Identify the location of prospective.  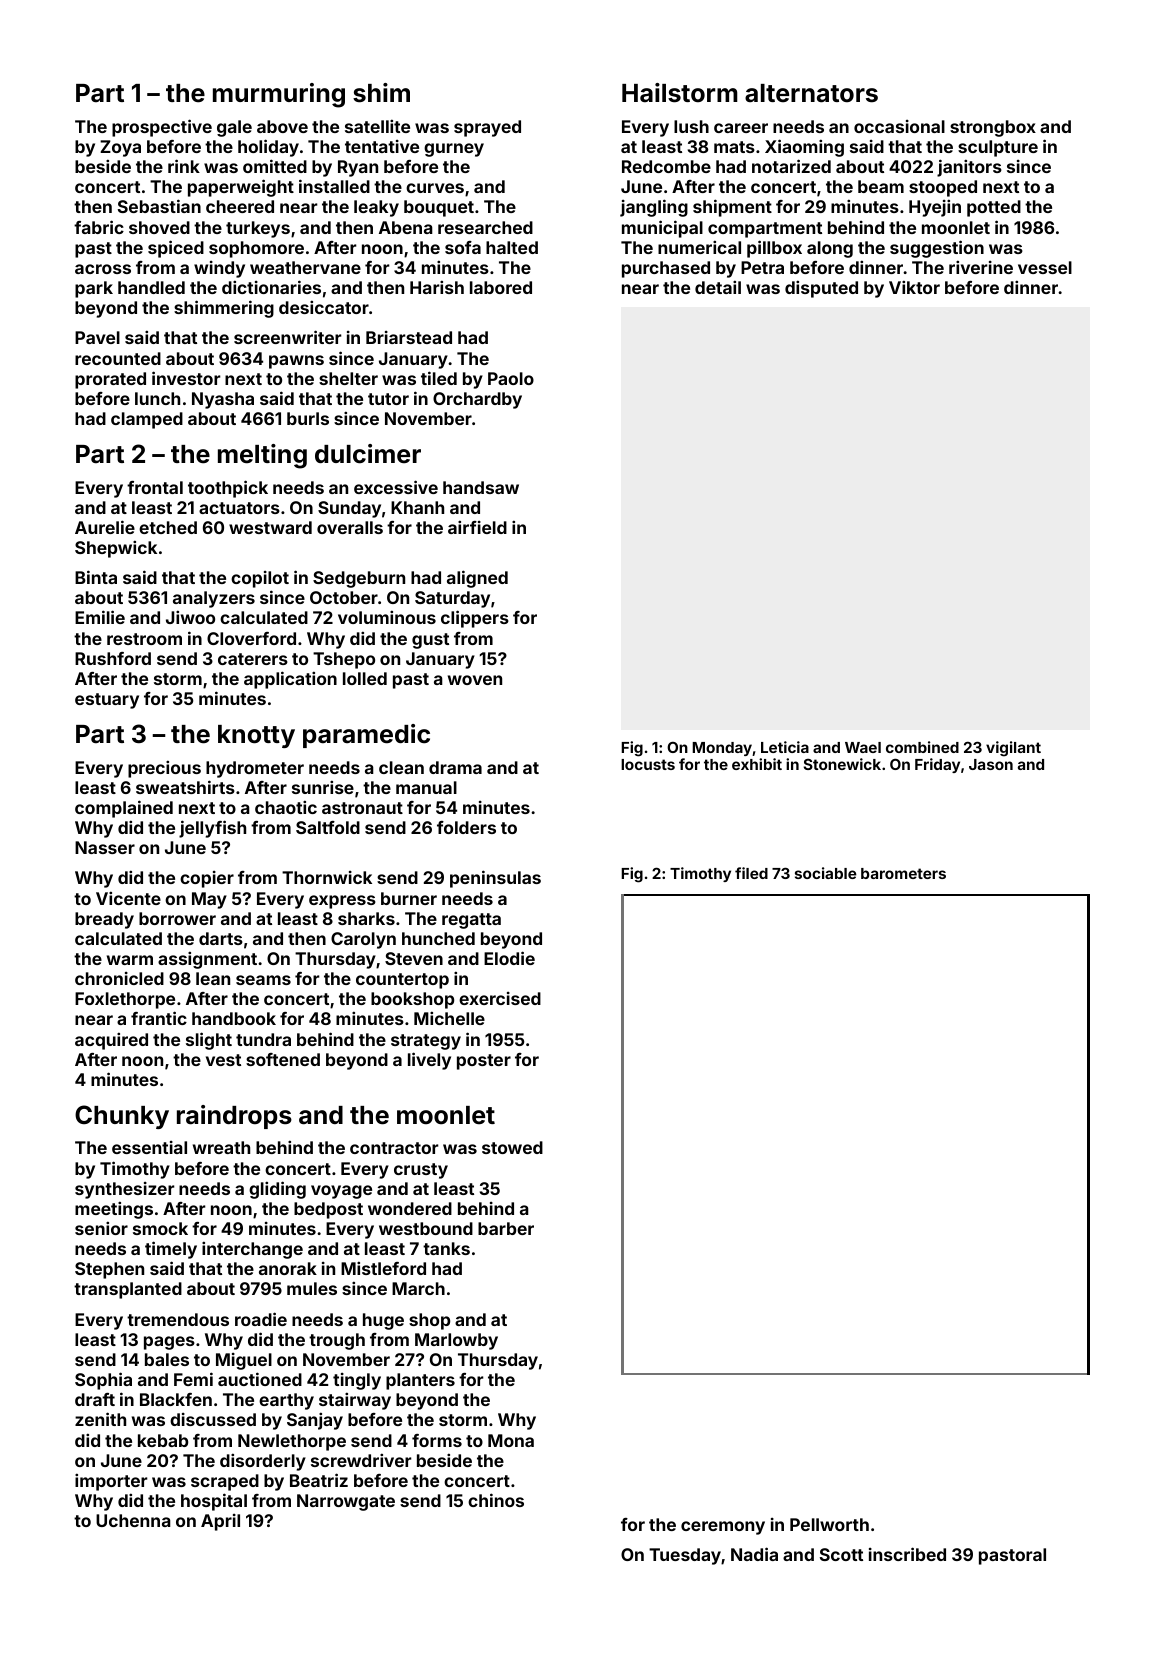
(162, 128).
